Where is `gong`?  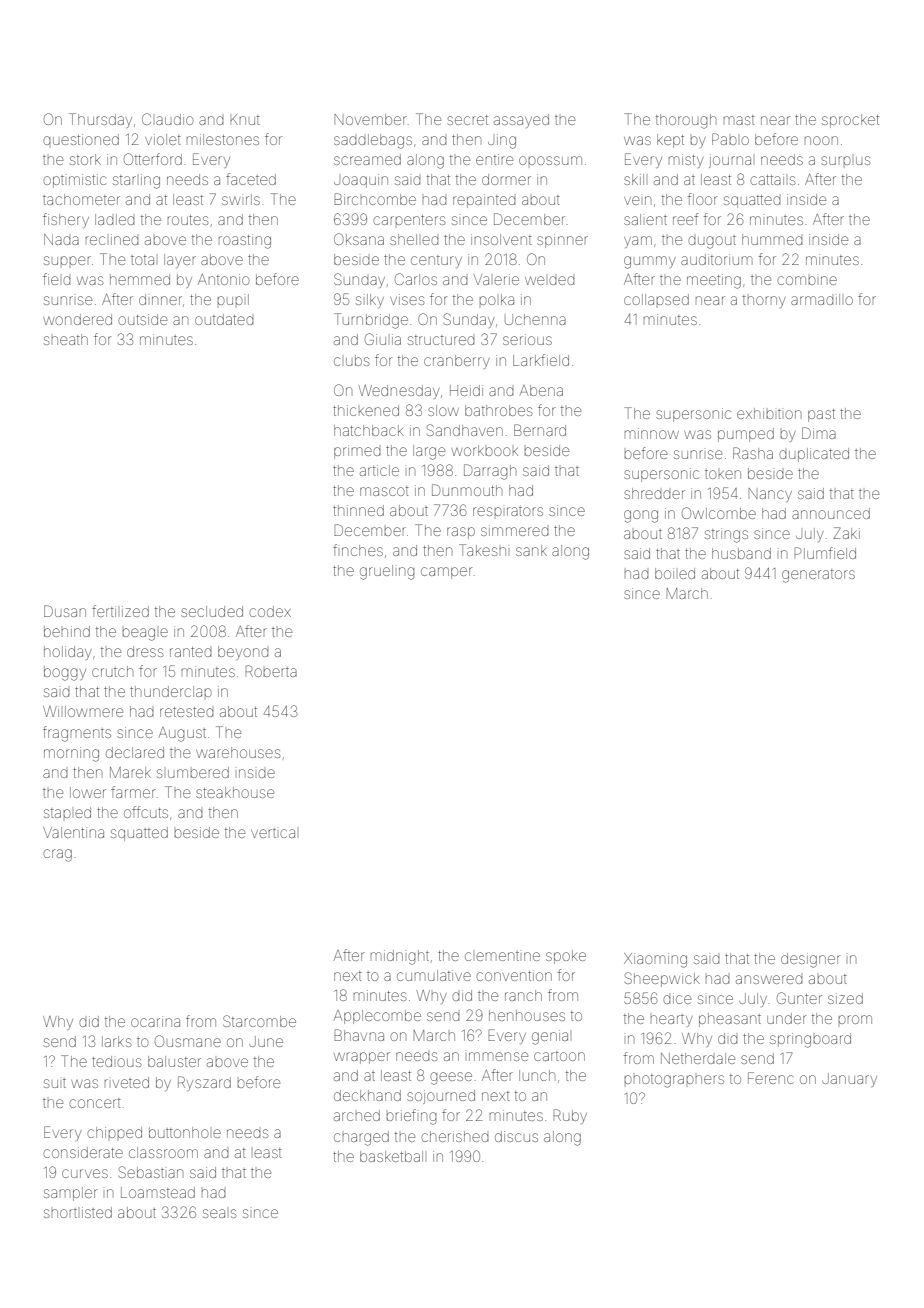 gong is located at coordinates (641, 516).
